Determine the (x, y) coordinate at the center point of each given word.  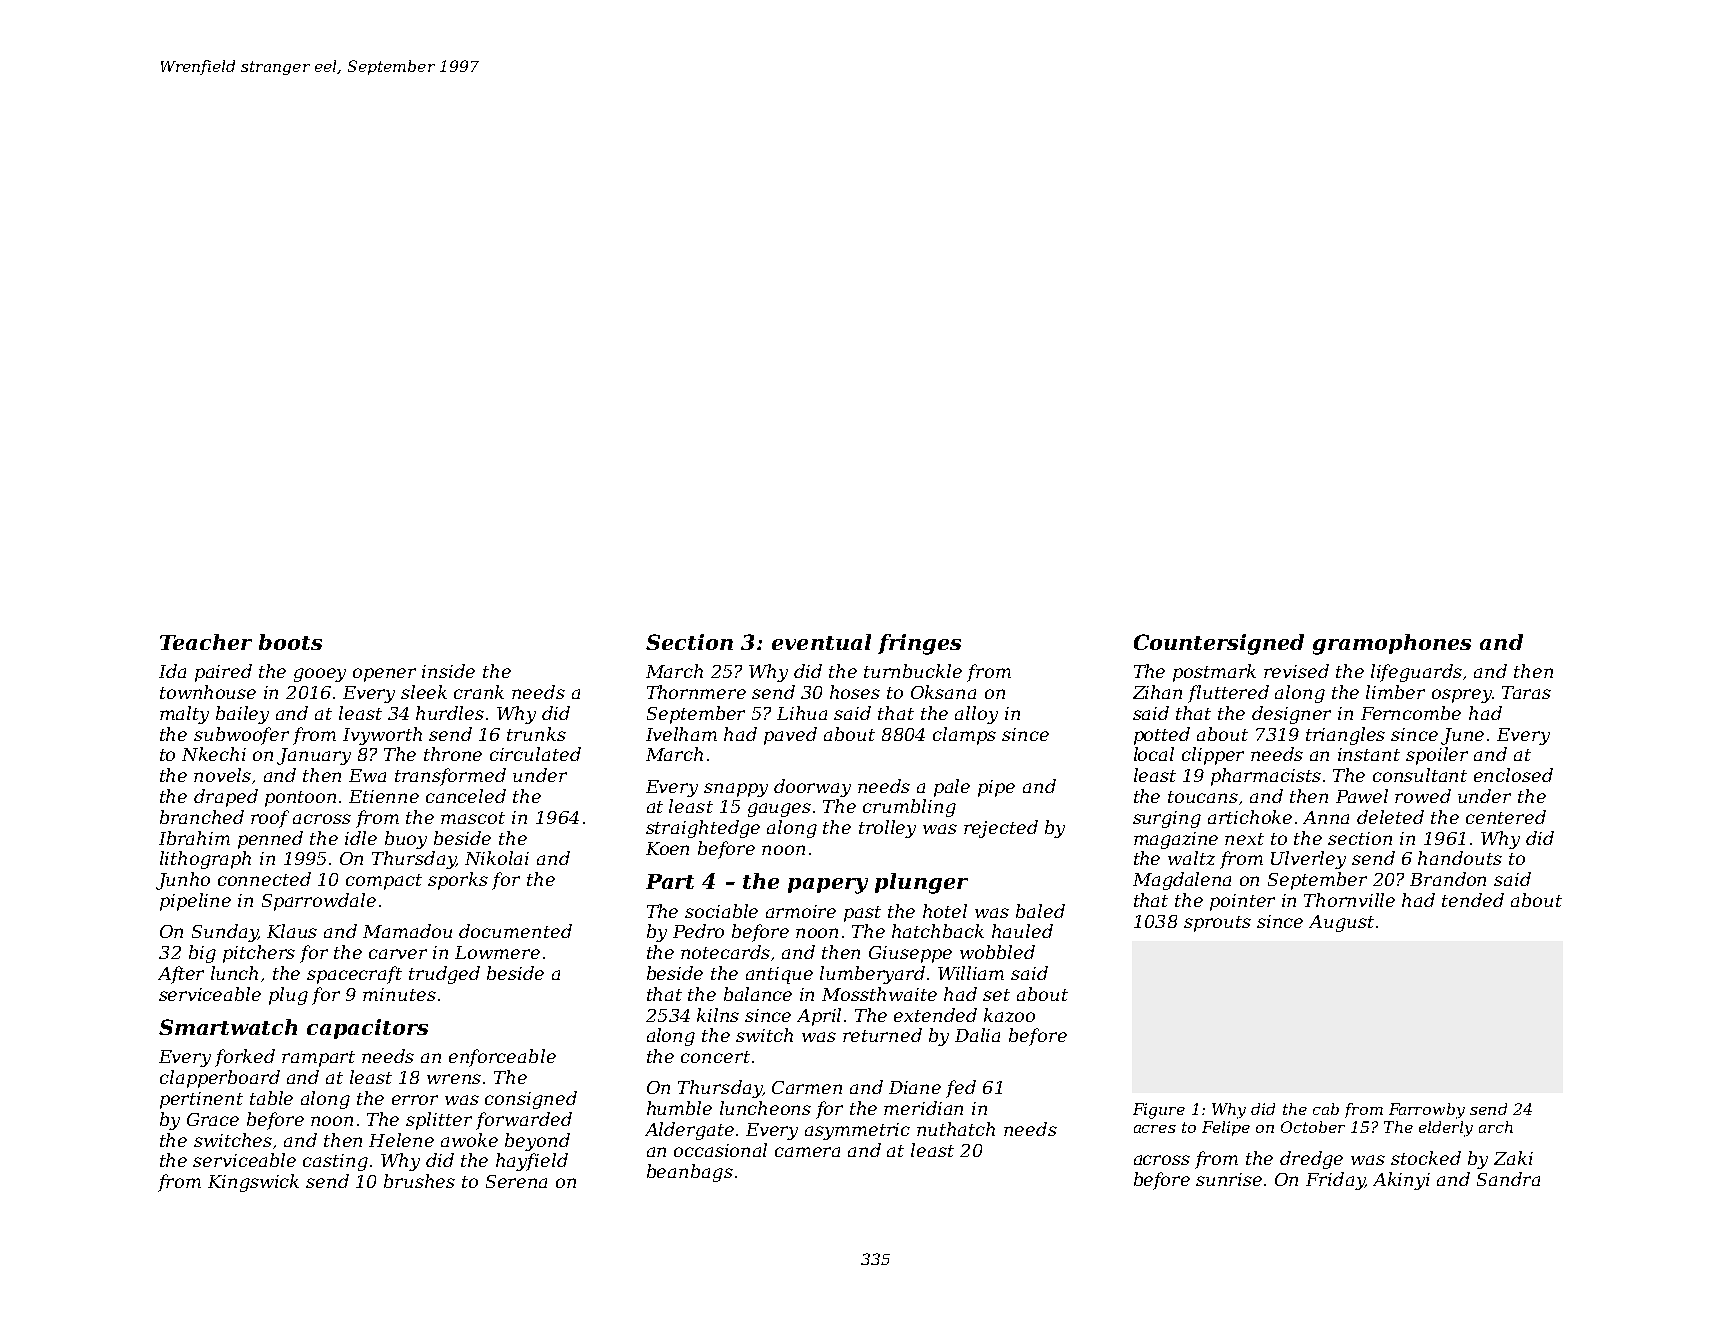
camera (807, 1152)
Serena (516, 1181)
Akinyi (1401, 1181)
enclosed (1513, 775)
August (1341, 923)
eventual (821, 642)
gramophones (1392, 644)
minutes (399, 994)
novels (222, 775)
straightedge (703, 829)
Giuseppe (910, 954)
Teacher (206, 642)
